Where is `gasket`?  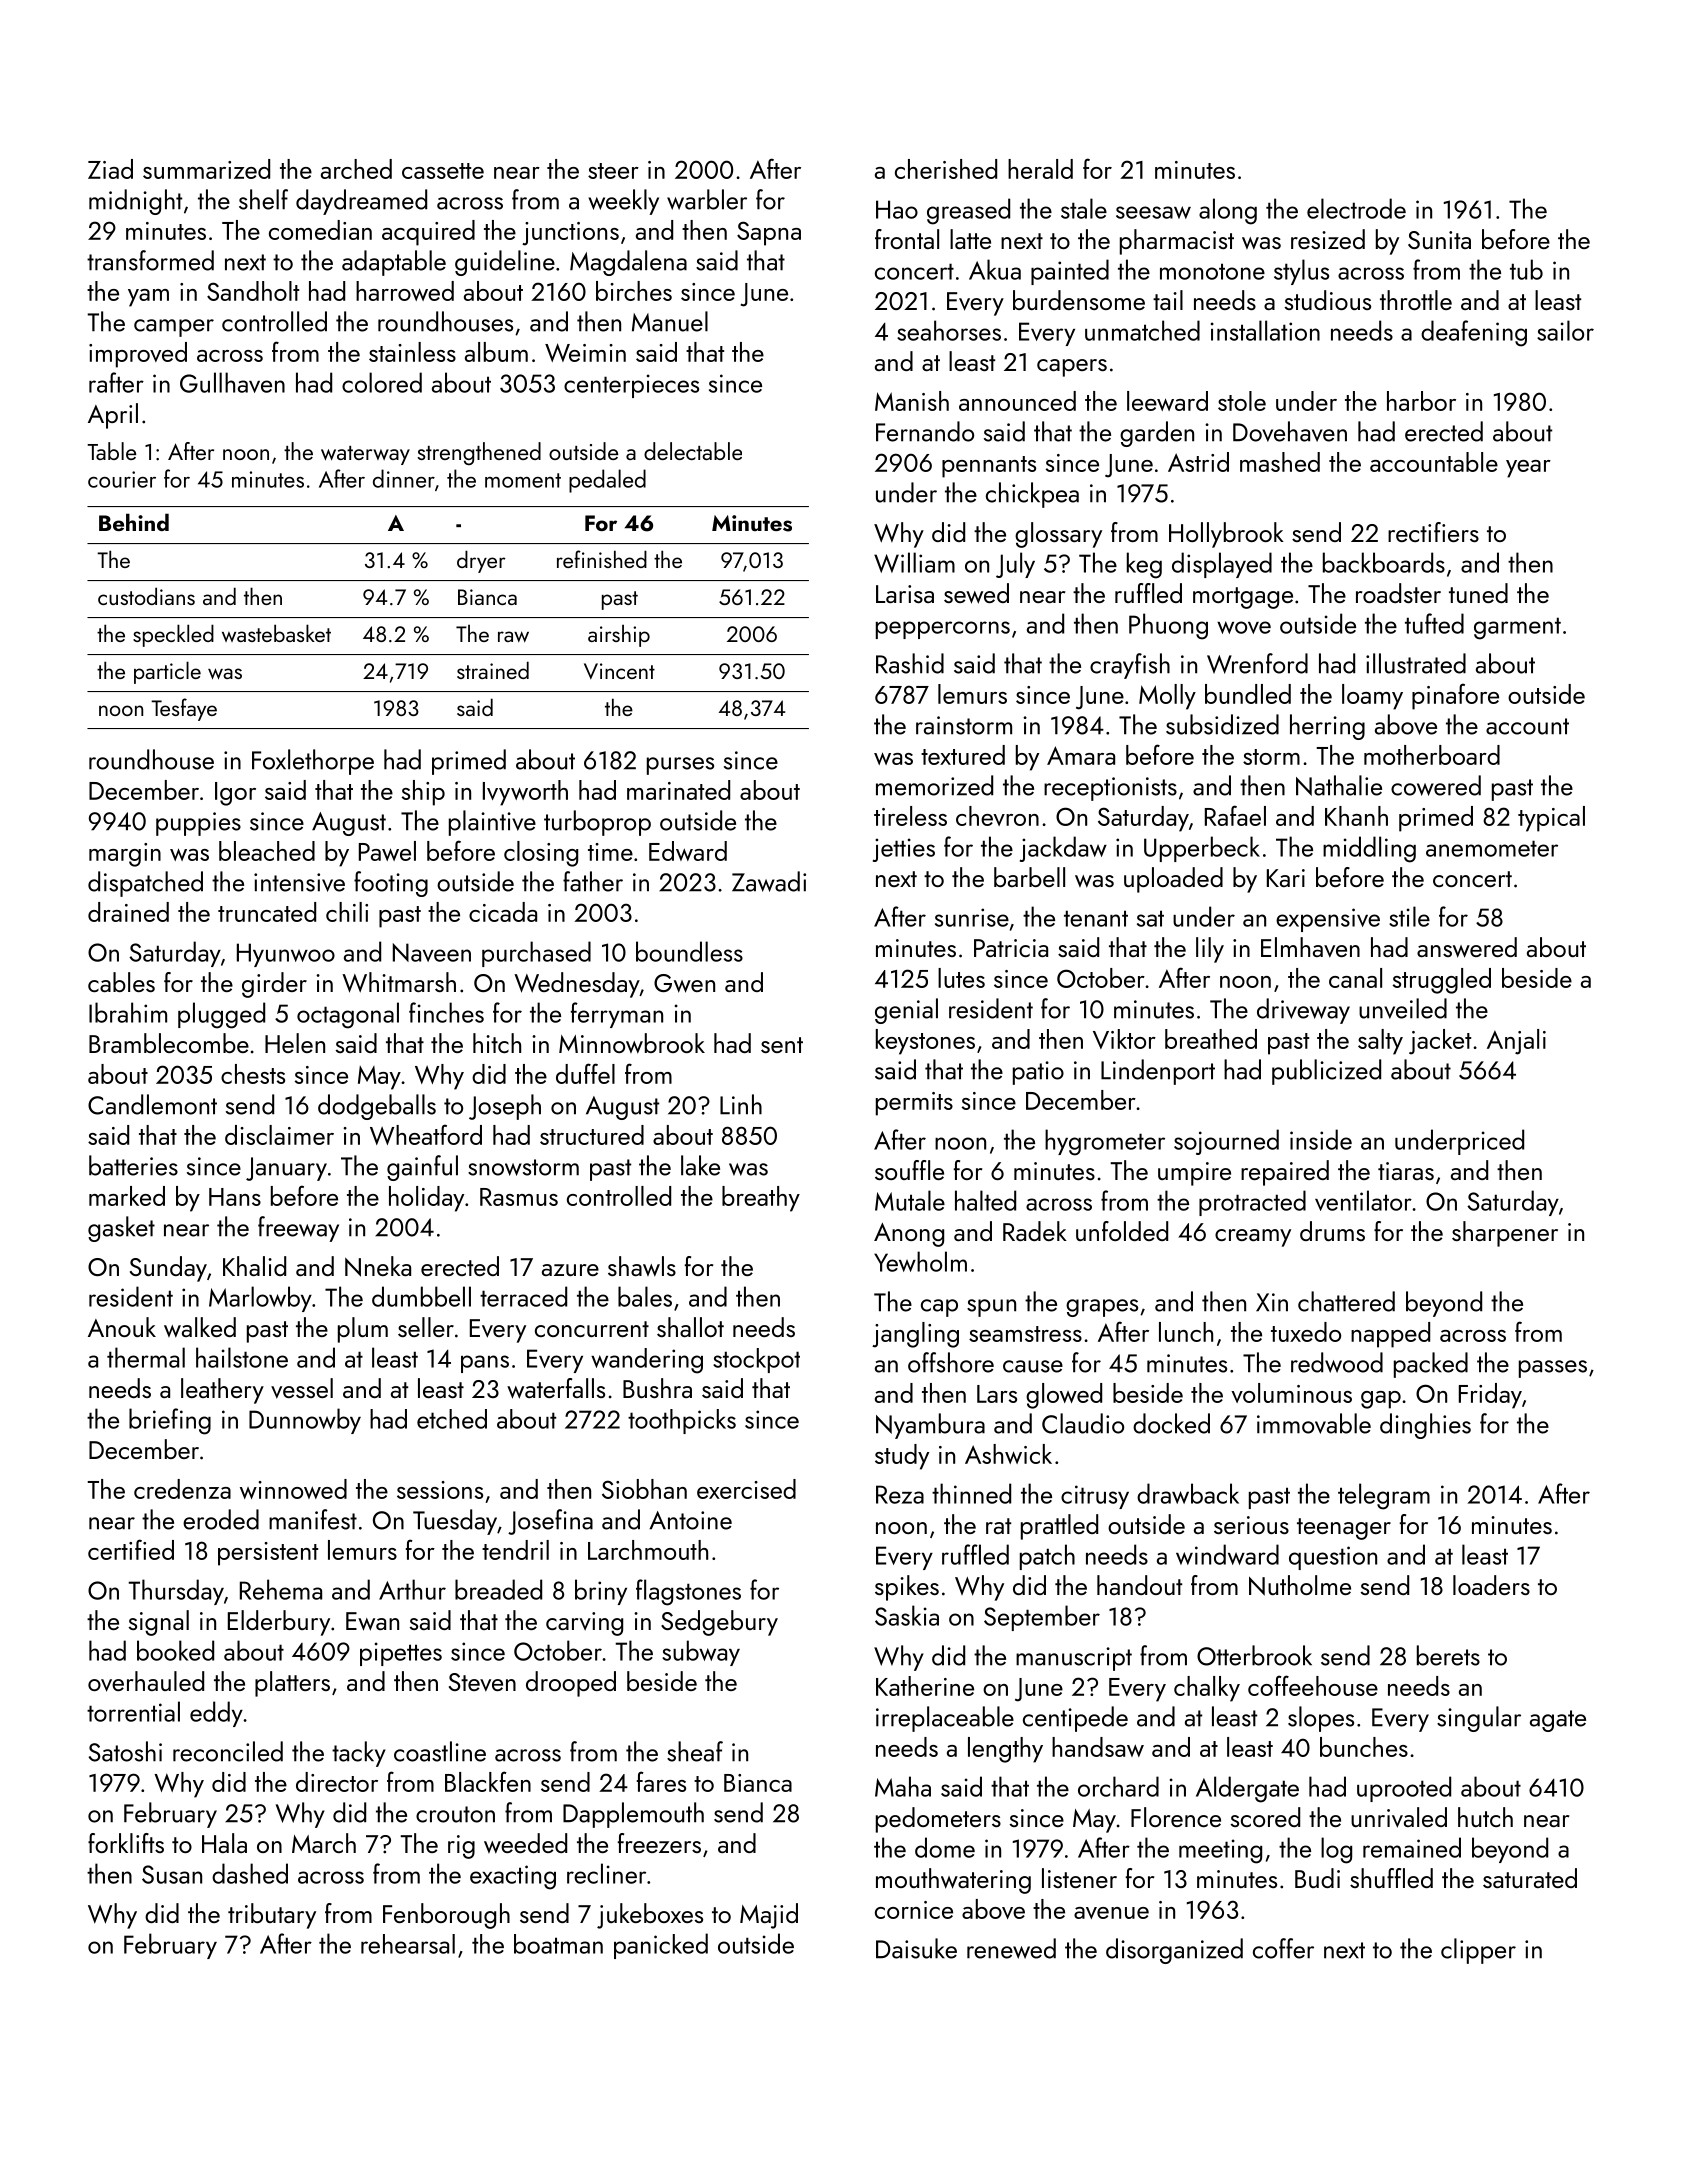 gasket is located at coordinates (121, 1229).
